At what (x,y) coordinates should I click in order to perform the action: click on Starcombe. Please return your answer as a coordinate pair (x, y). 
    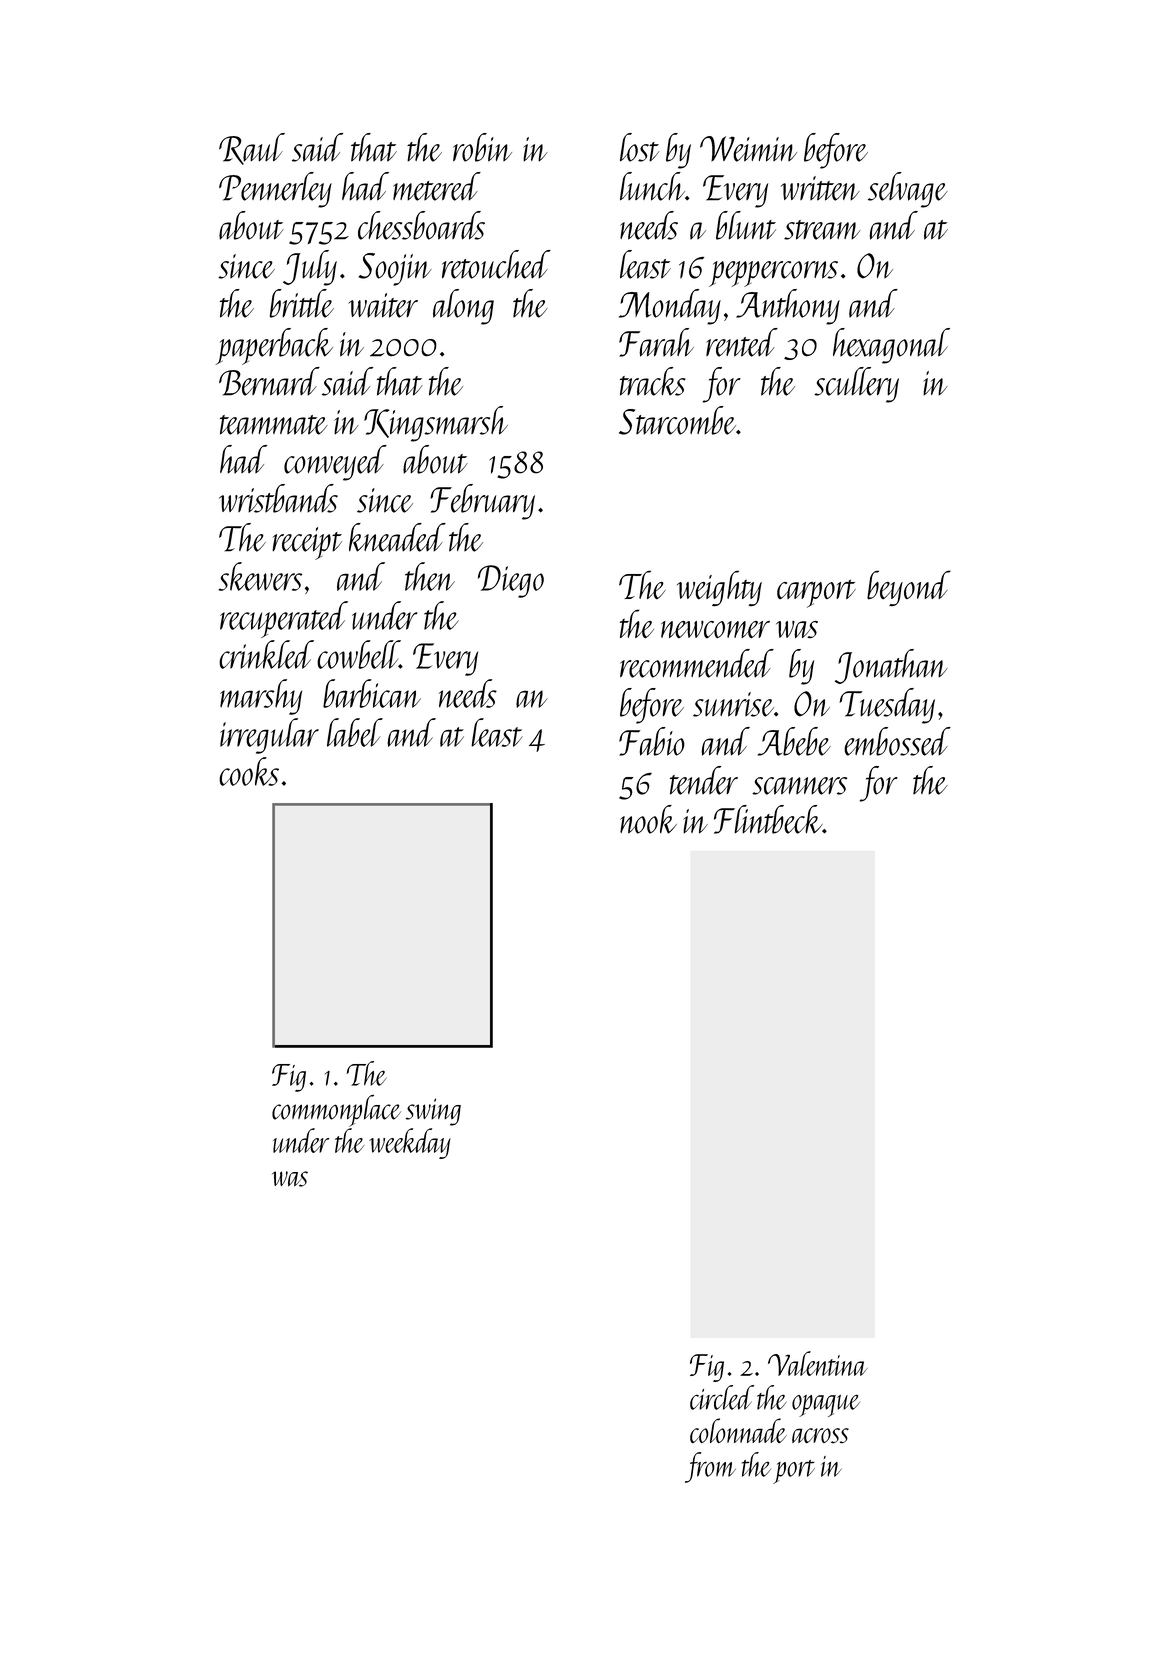
    Looking at the image, I should click on (677, 420).
